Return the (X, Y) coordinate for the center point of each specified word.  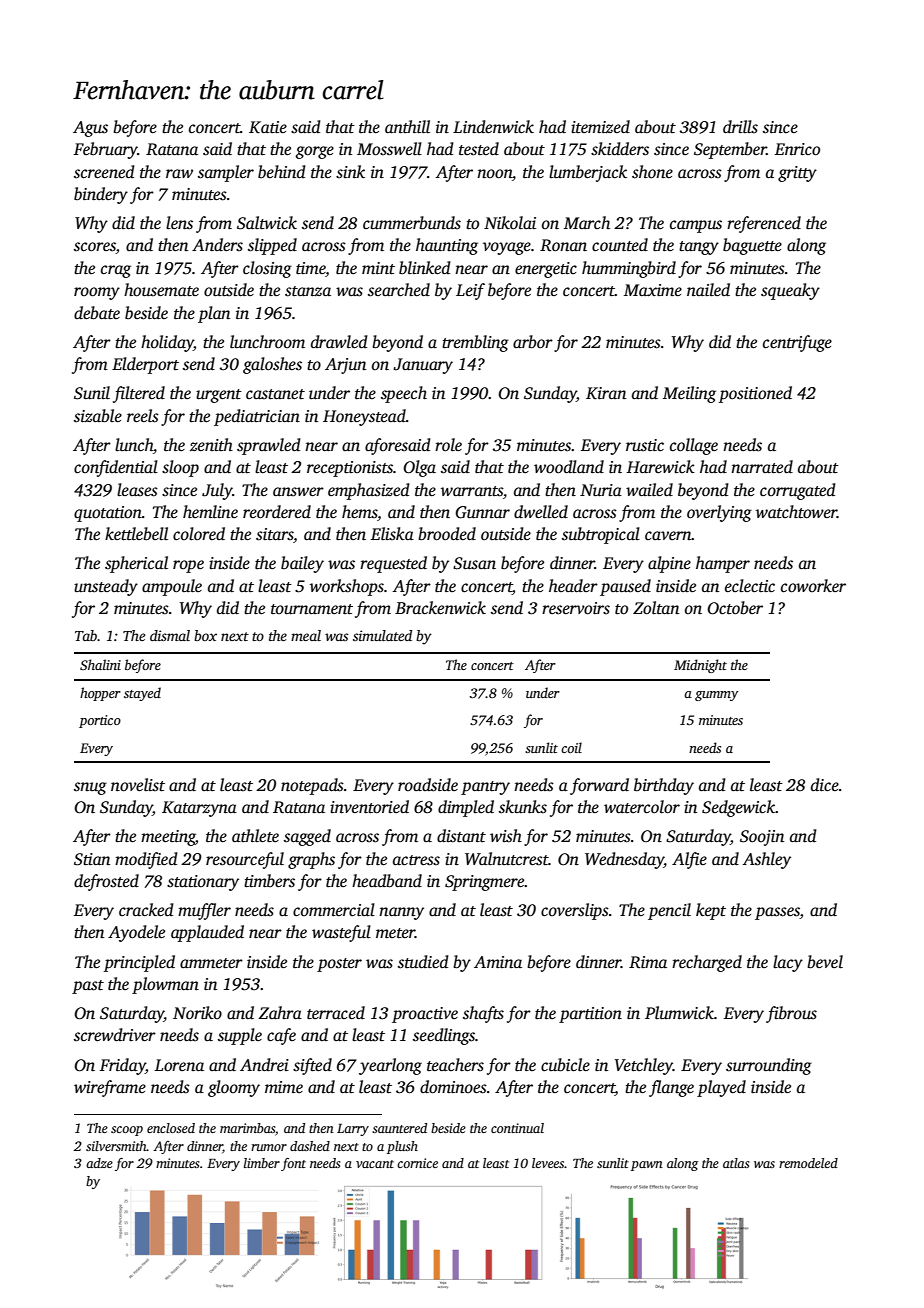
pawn (647, 1166)
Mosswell (389, 149)
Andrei (264, 1064)
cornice (417, 1163)
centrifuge (797, 343)
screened (104, 172)
